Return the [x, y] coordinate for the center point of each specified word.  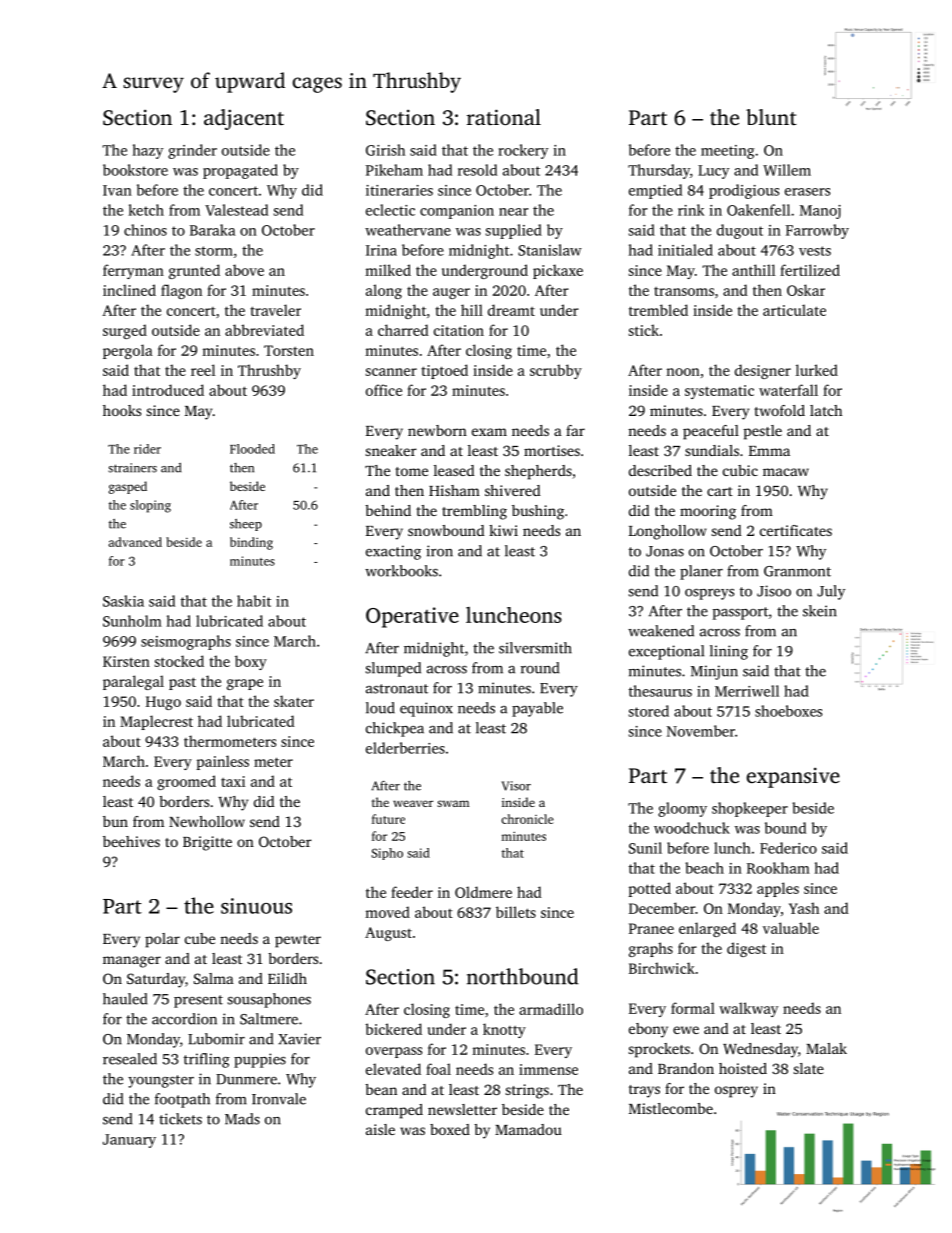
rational [504, 117]
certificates [796, 530]
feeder [412, 892]
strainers [132, 468]
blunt [771, 117]
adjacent [244, 119]
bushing [538, 512]
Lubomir [216, 1039]
